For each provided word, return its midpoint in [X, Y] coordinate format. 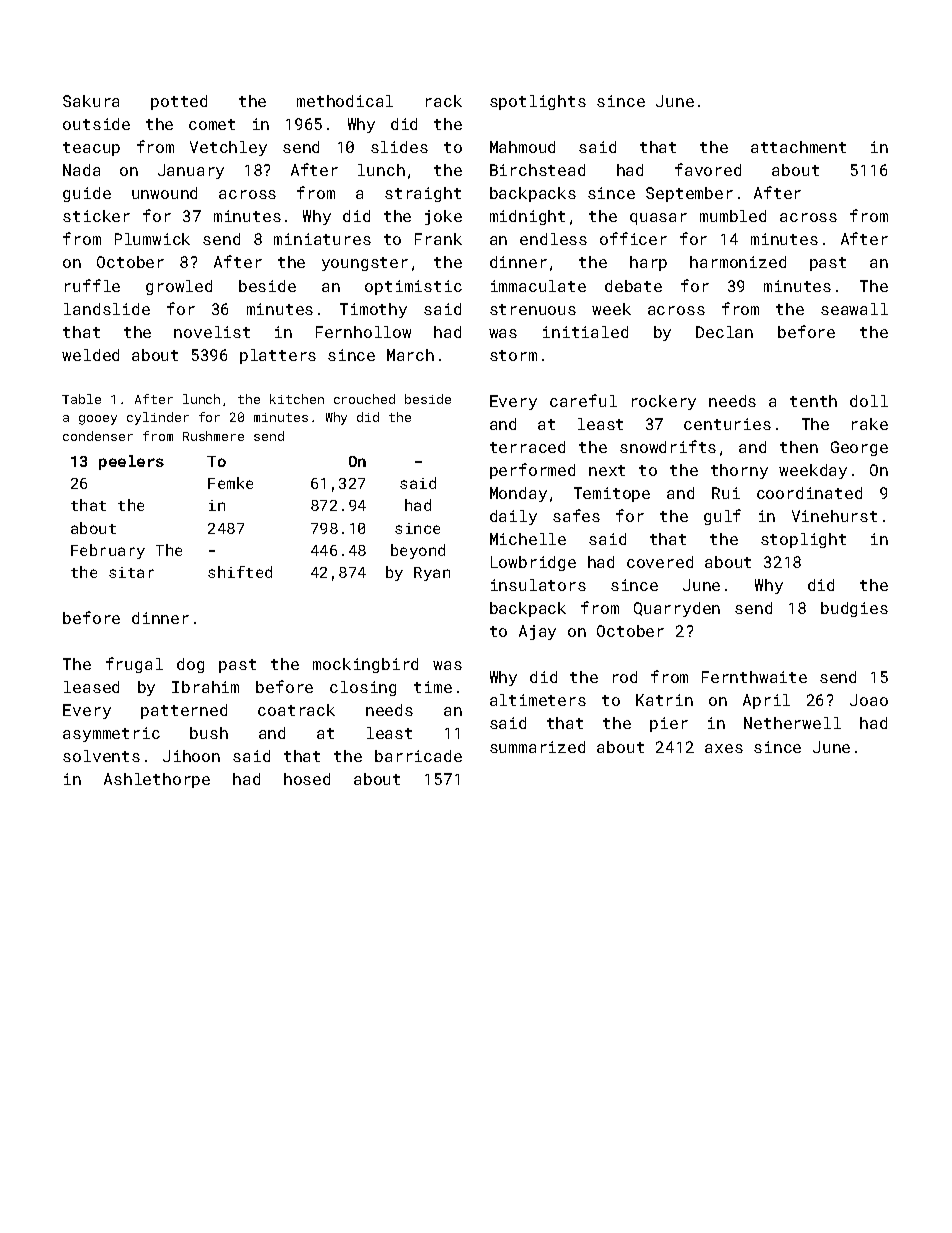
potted [179, 102]
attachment [798, 147]
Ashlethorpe [157, 780]
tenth [813, 401]
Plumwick [152, 239]
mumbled [733, 216]
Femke [230, 483]
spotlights [538, 102]
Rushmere [213, 436]
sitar [131, 572]
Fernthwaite [754, 677]
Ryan [432, 574]
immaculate [538, 286]
